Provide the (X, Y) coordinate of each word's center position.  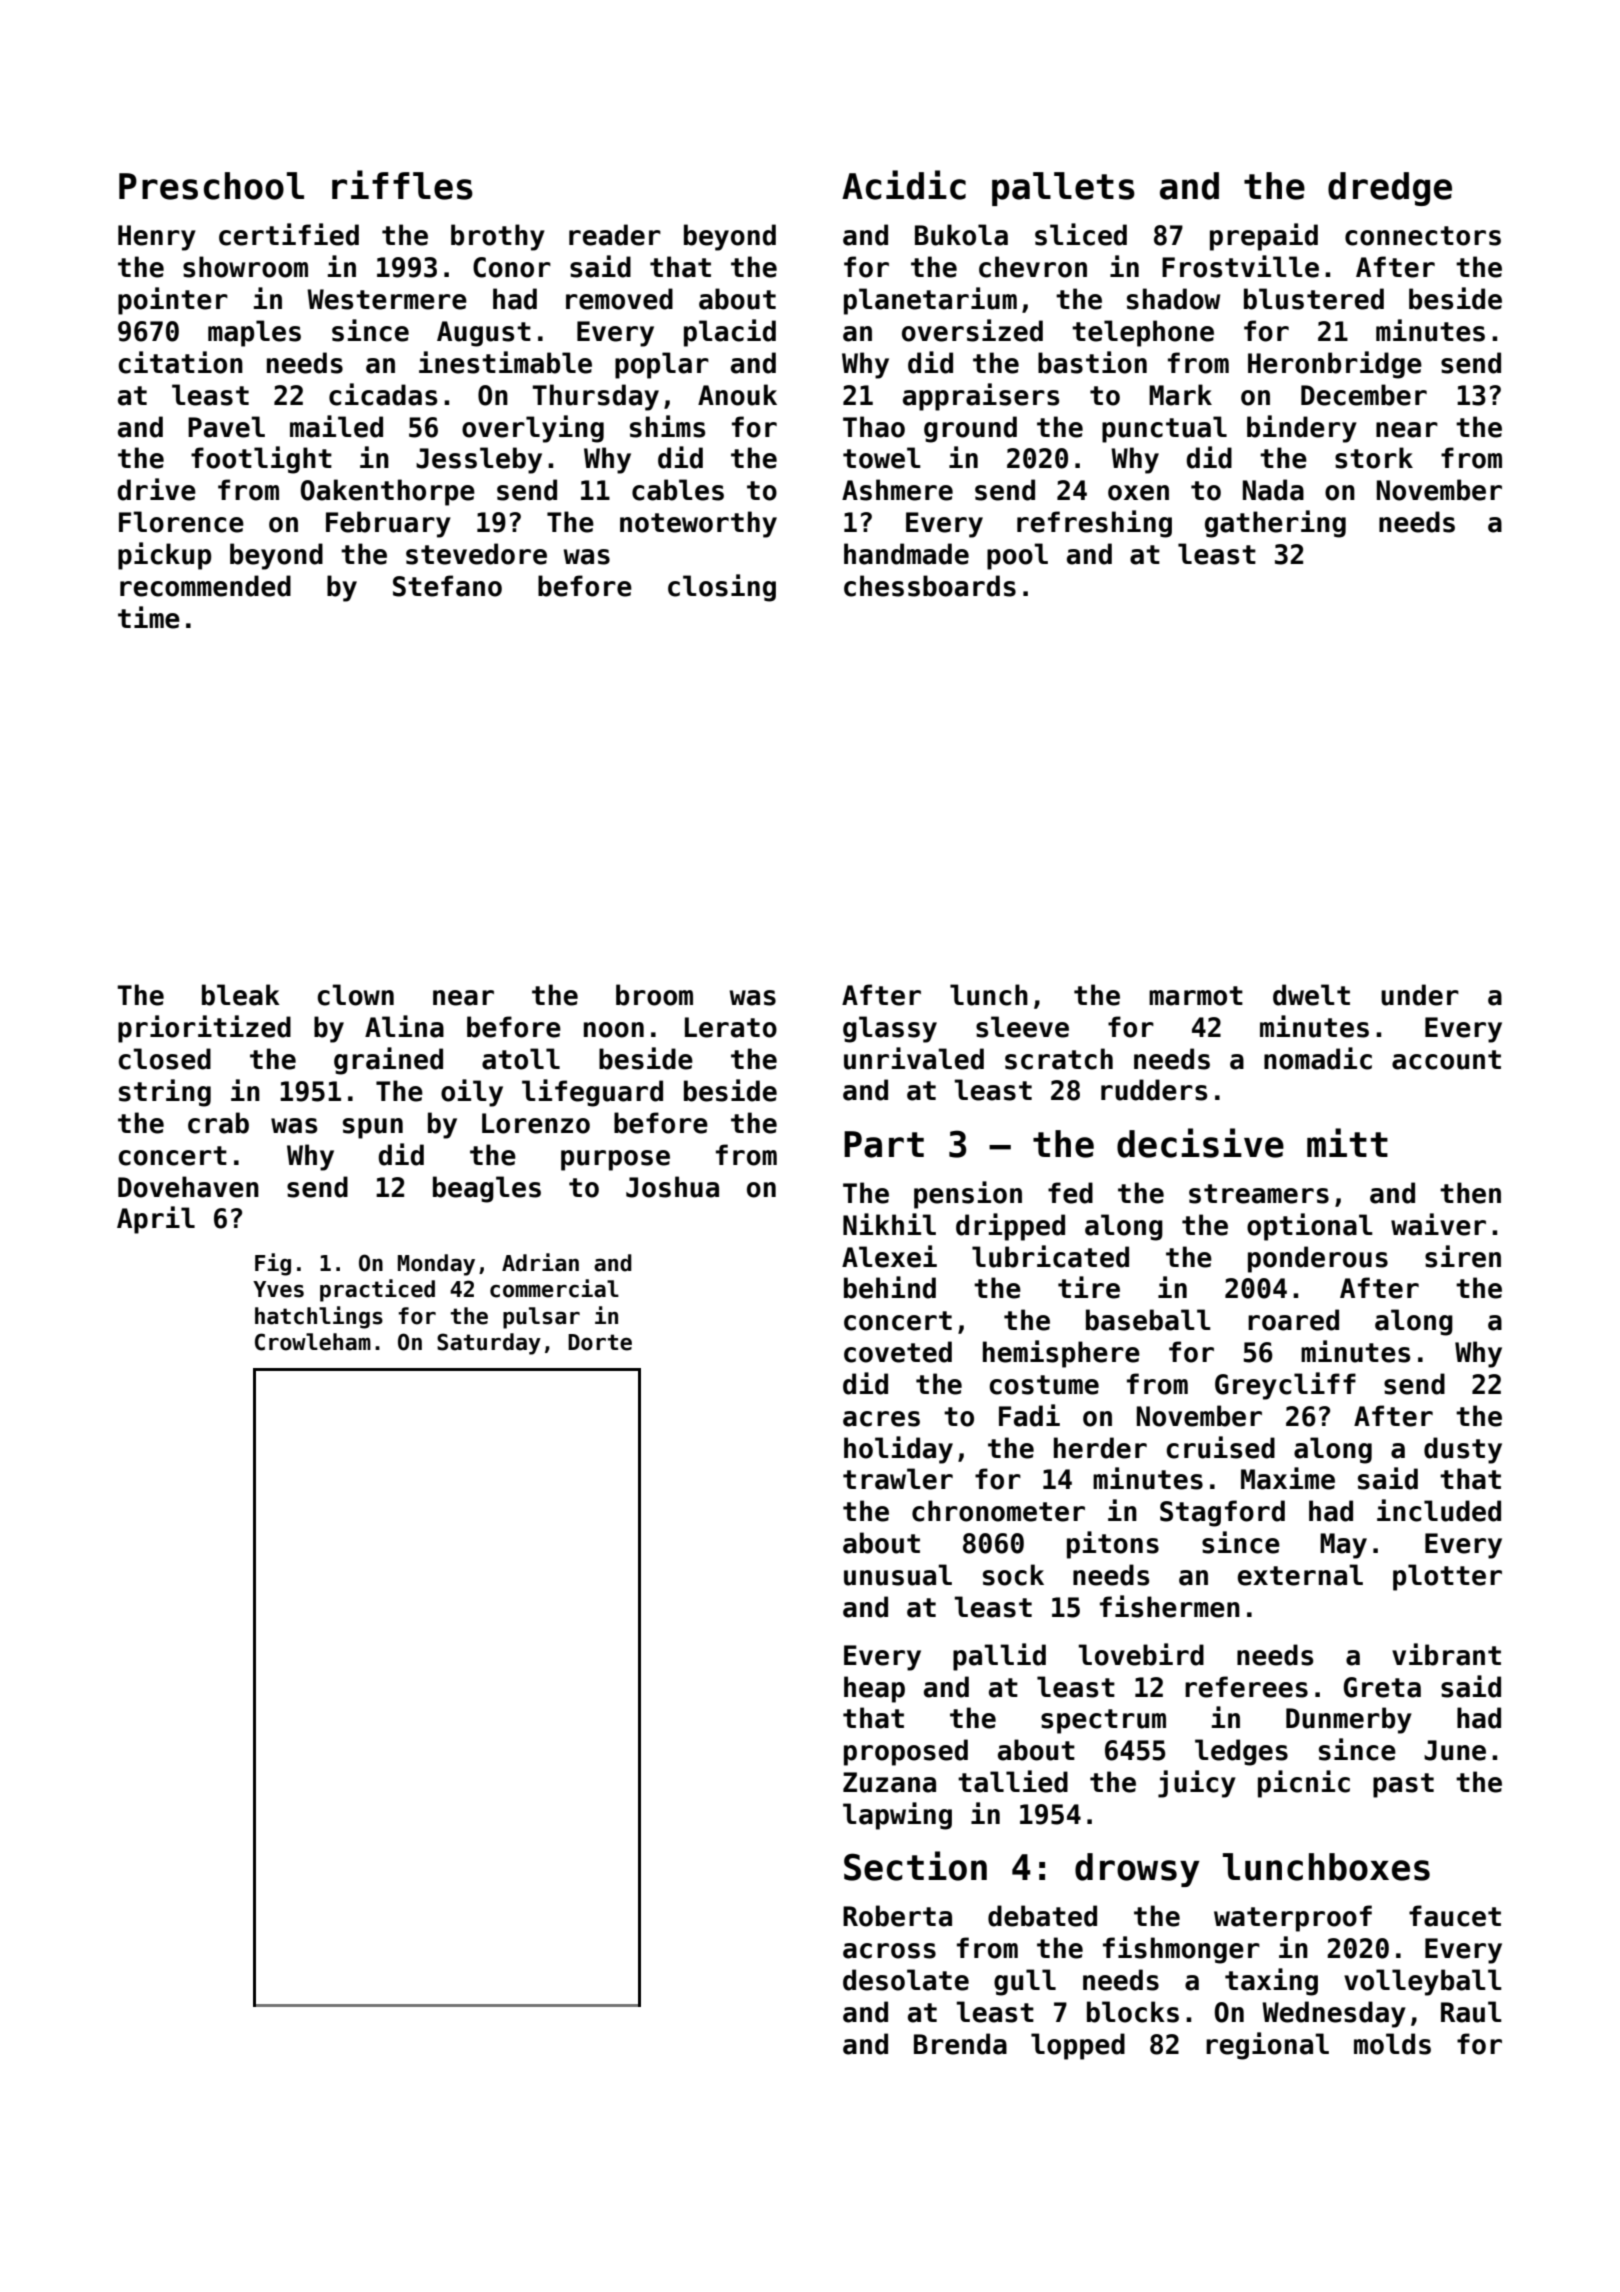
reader (615, 235)
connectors (1423, 236)
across (889, 1951)
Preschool (211, 186)
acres (881, 1419)
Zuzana (889, 1782)
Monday (436, 1265)
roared (1293, 1320)
